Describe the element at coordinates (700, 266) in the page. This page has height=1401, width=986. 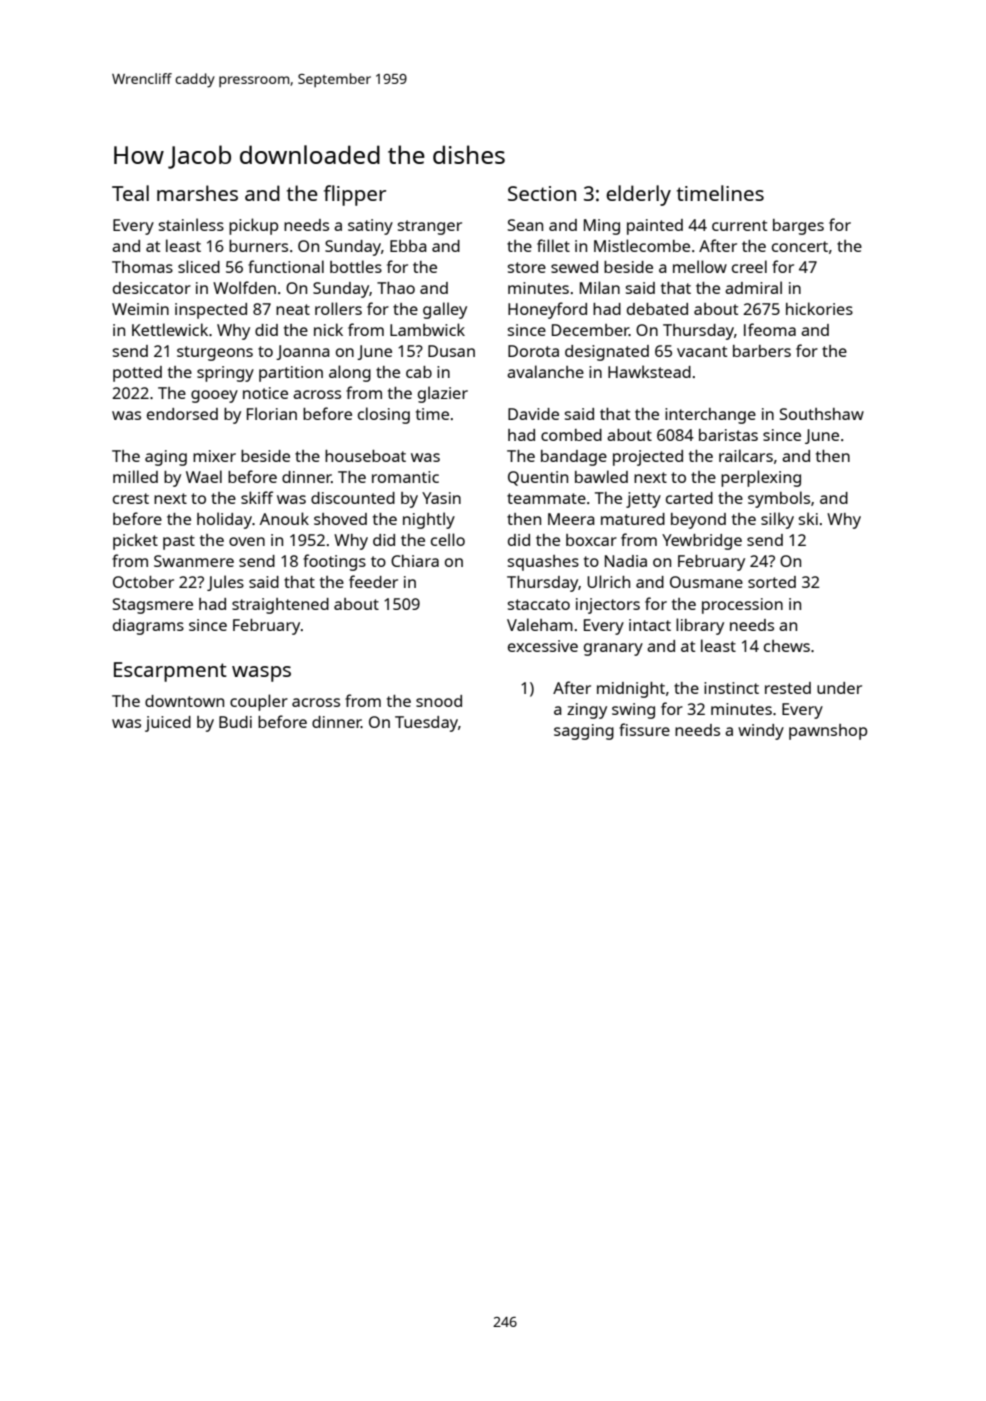
I see `mellow` at that location.
